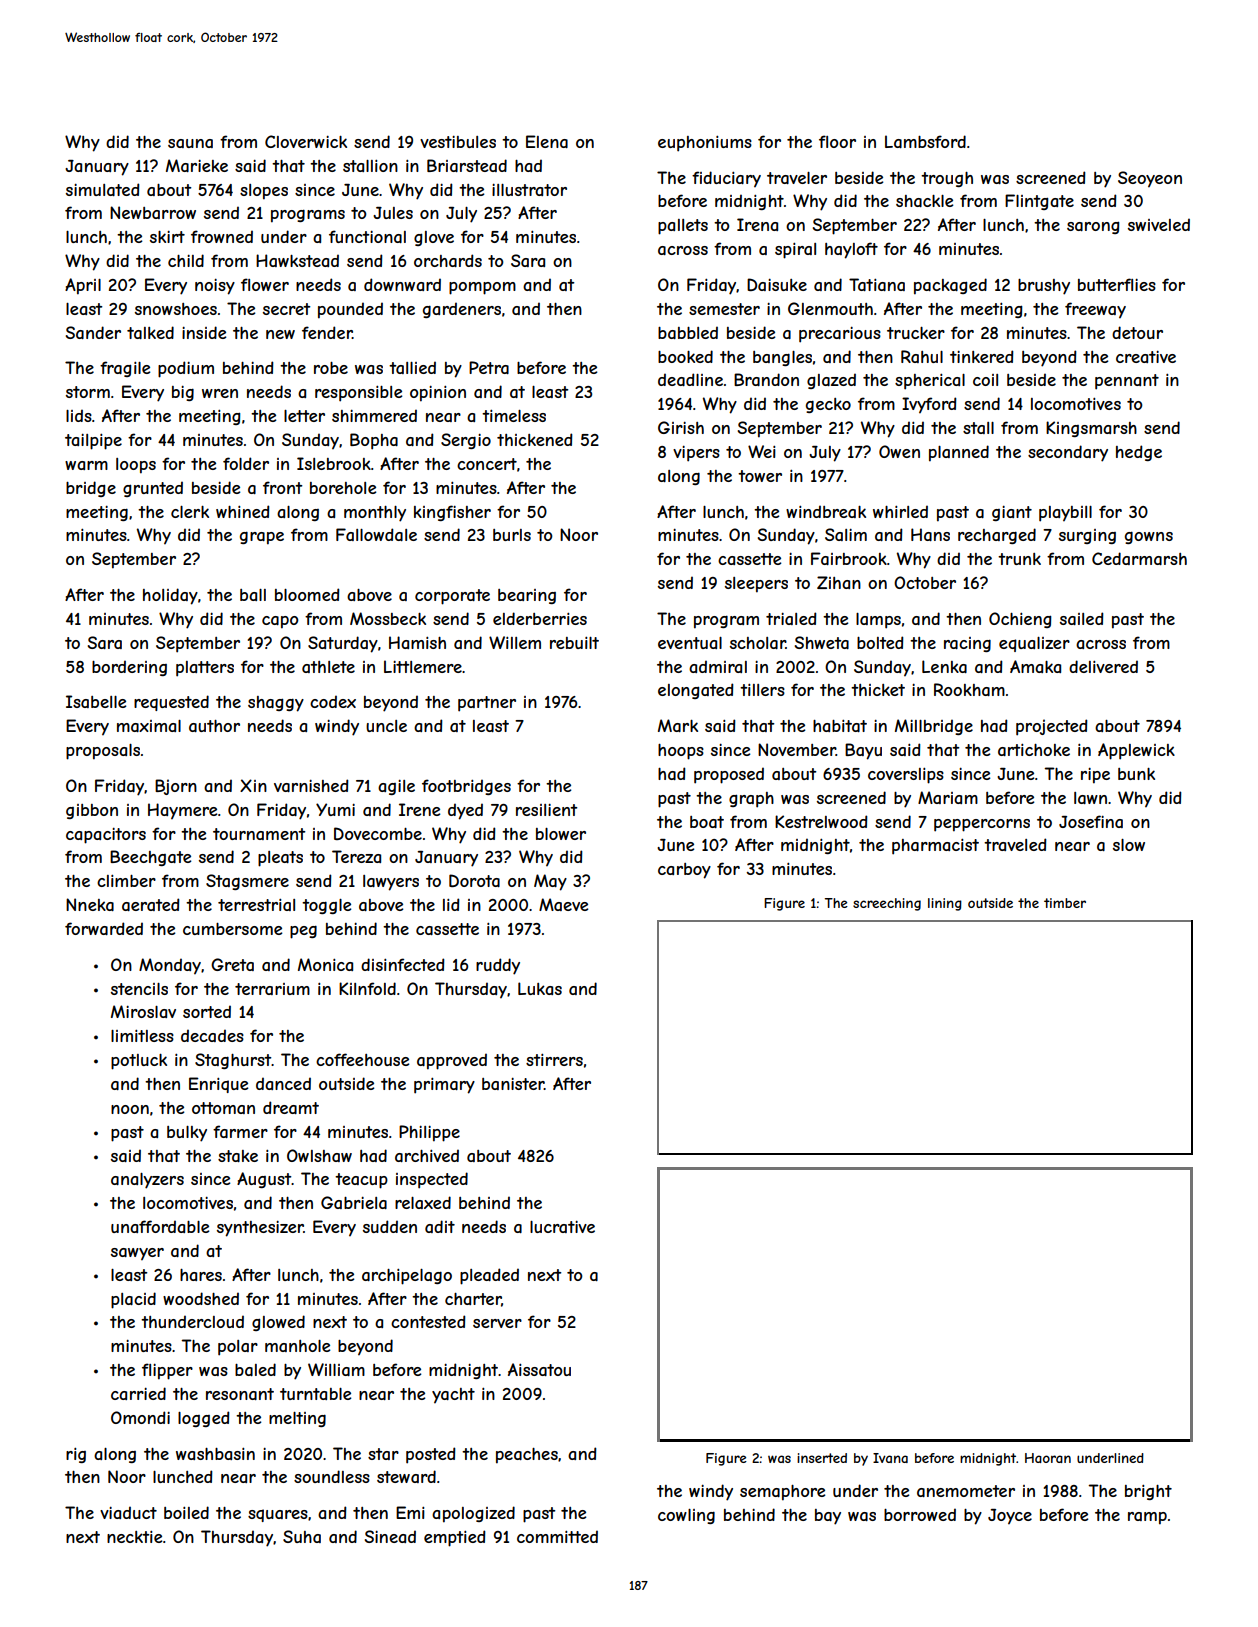  I want to click on Wei, so click(762, 451).
